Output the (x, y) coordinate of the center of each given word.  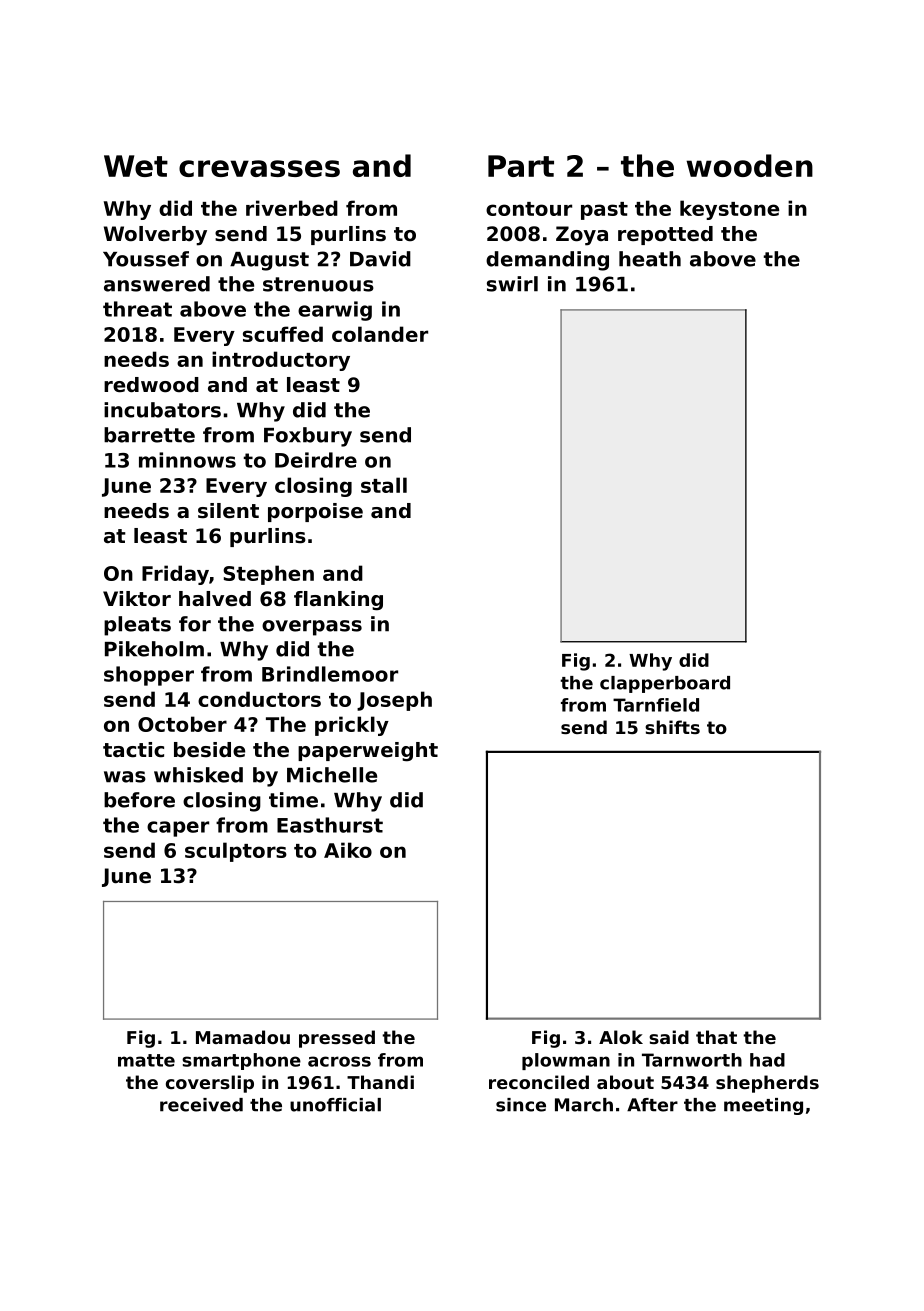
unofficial (335, 1105)
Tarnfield (656, 705)
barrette (149, 435)
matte (146, 1060)
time (293, 800)
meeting (763, 1106)
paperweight (368, 752)
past (604, 211)
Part (521, 166)
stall (384, 485)
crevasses (259, 168)
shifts (672, 727)
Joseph (394, 701)
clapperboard (665, 684)
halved (215, 599)
